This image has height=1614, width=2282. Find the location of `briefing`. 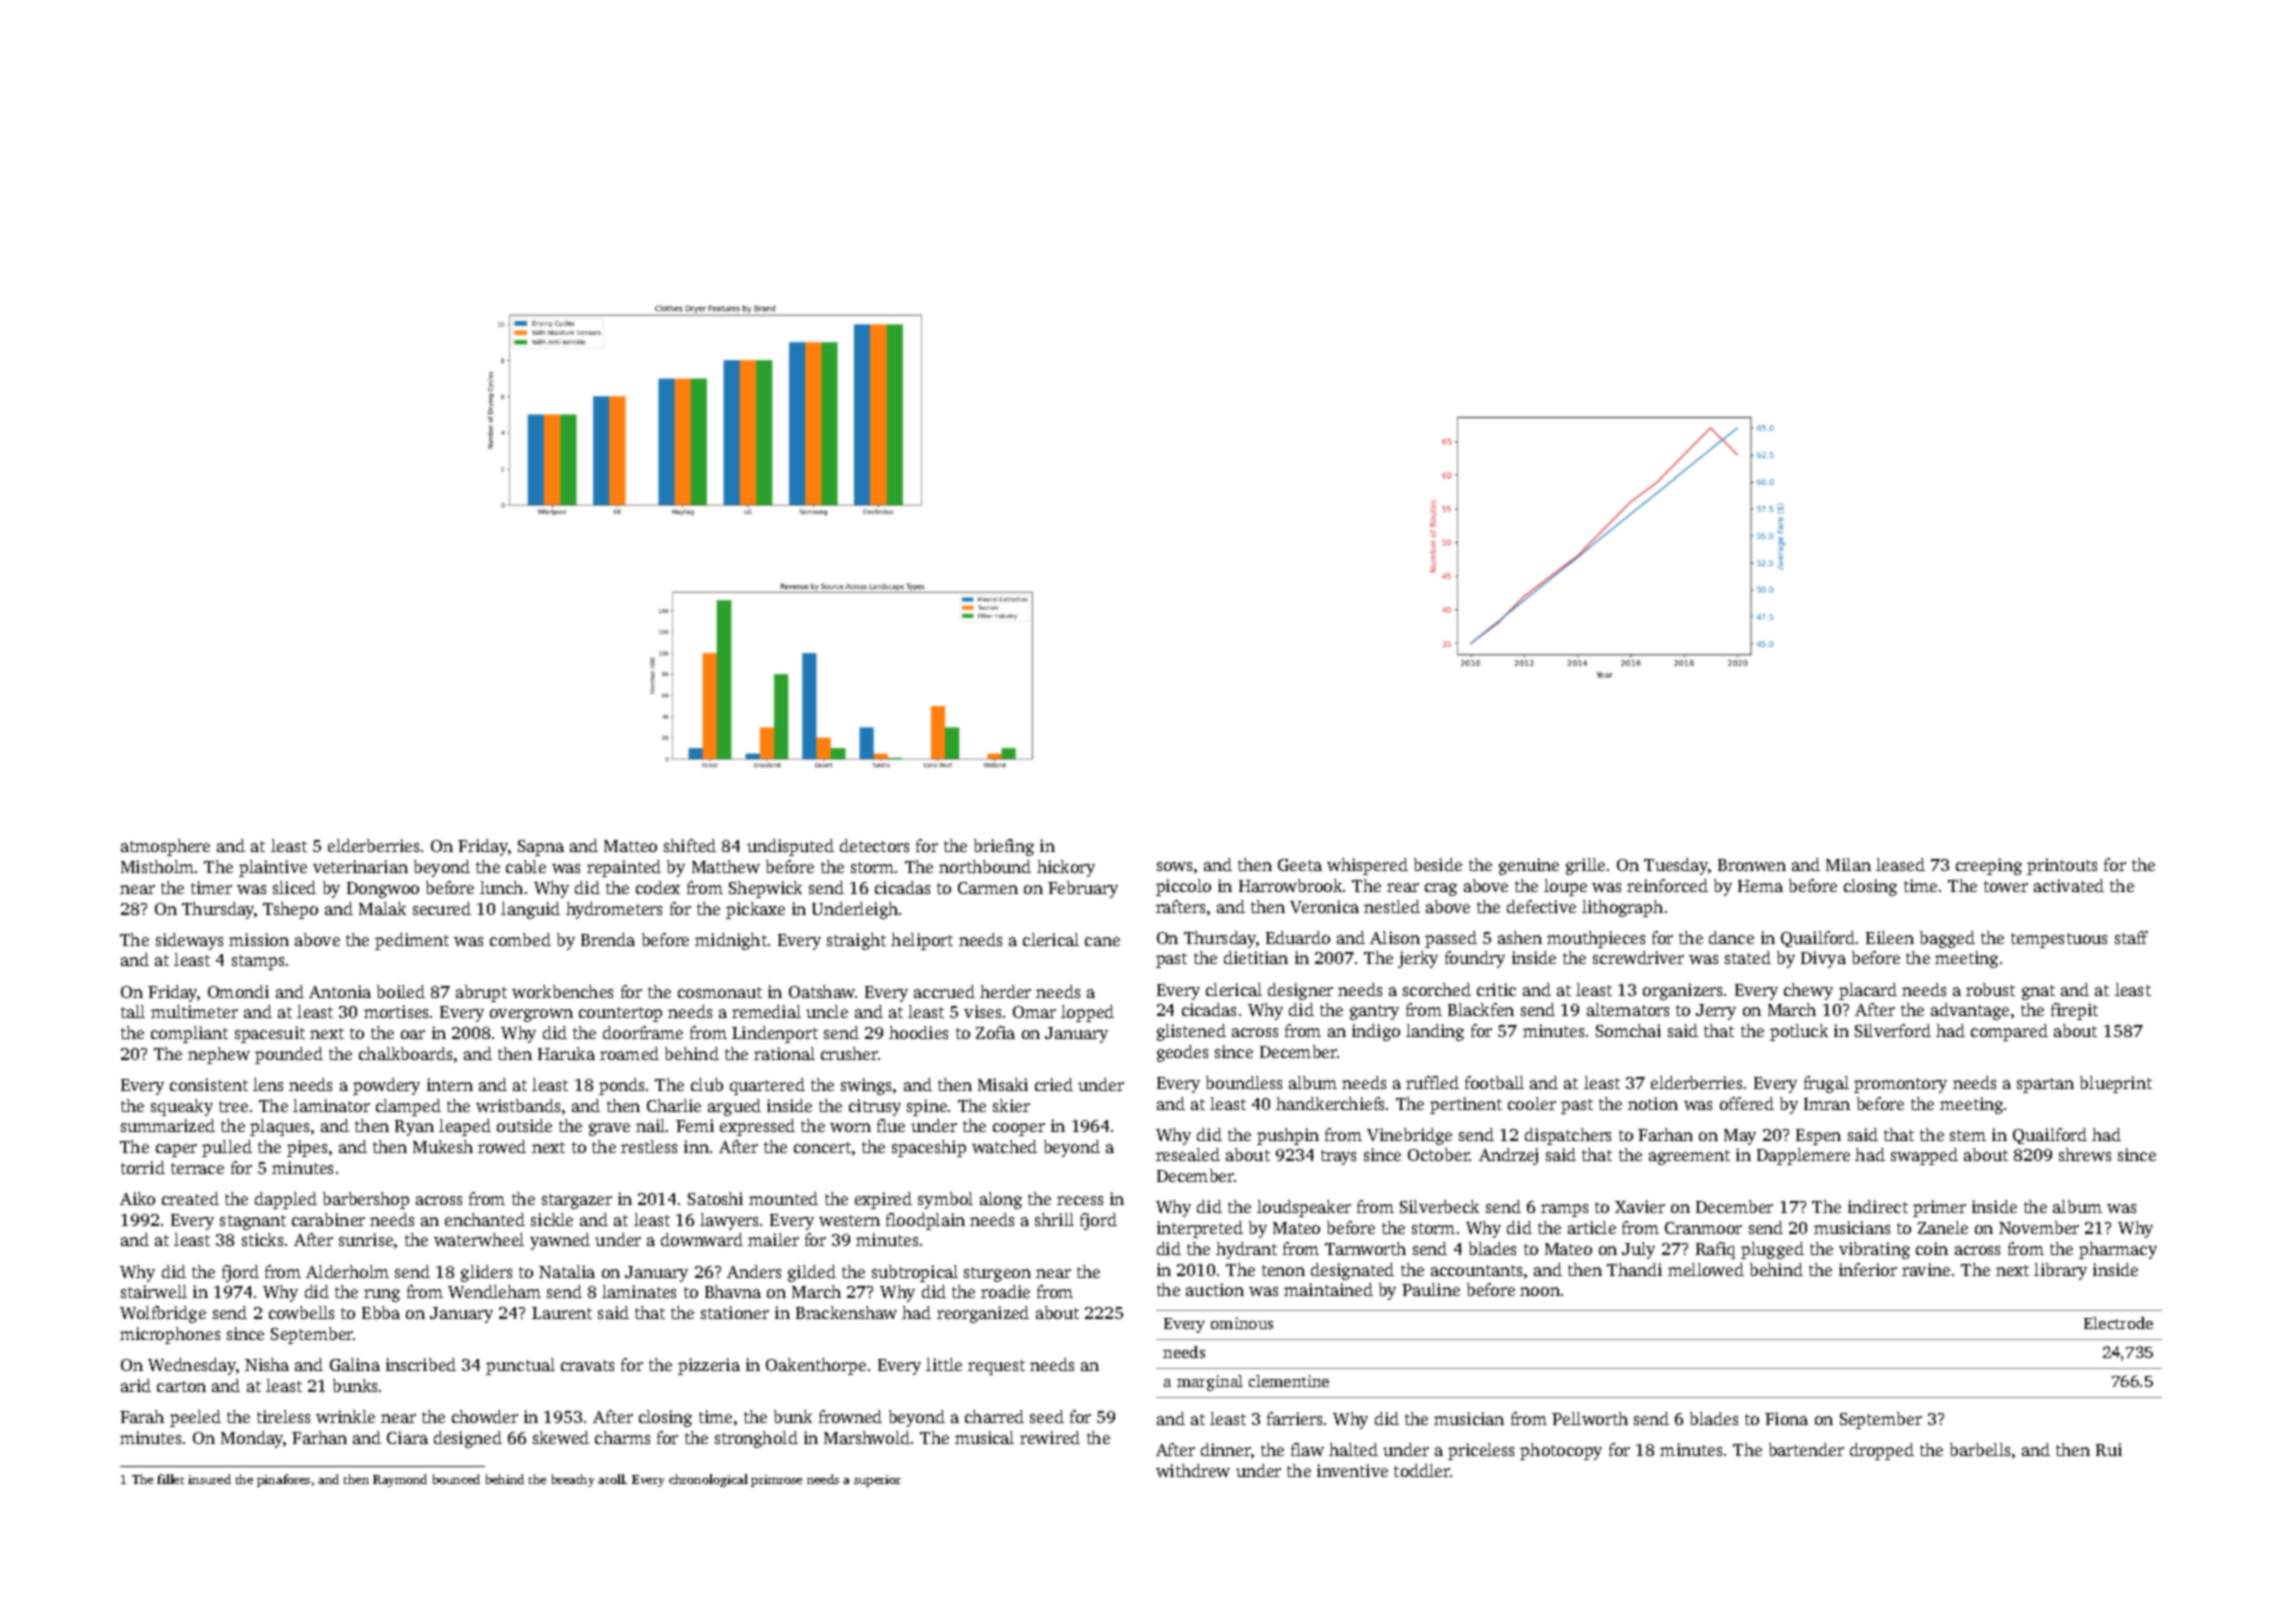

briefing is located at coordinates (1004, 847).
